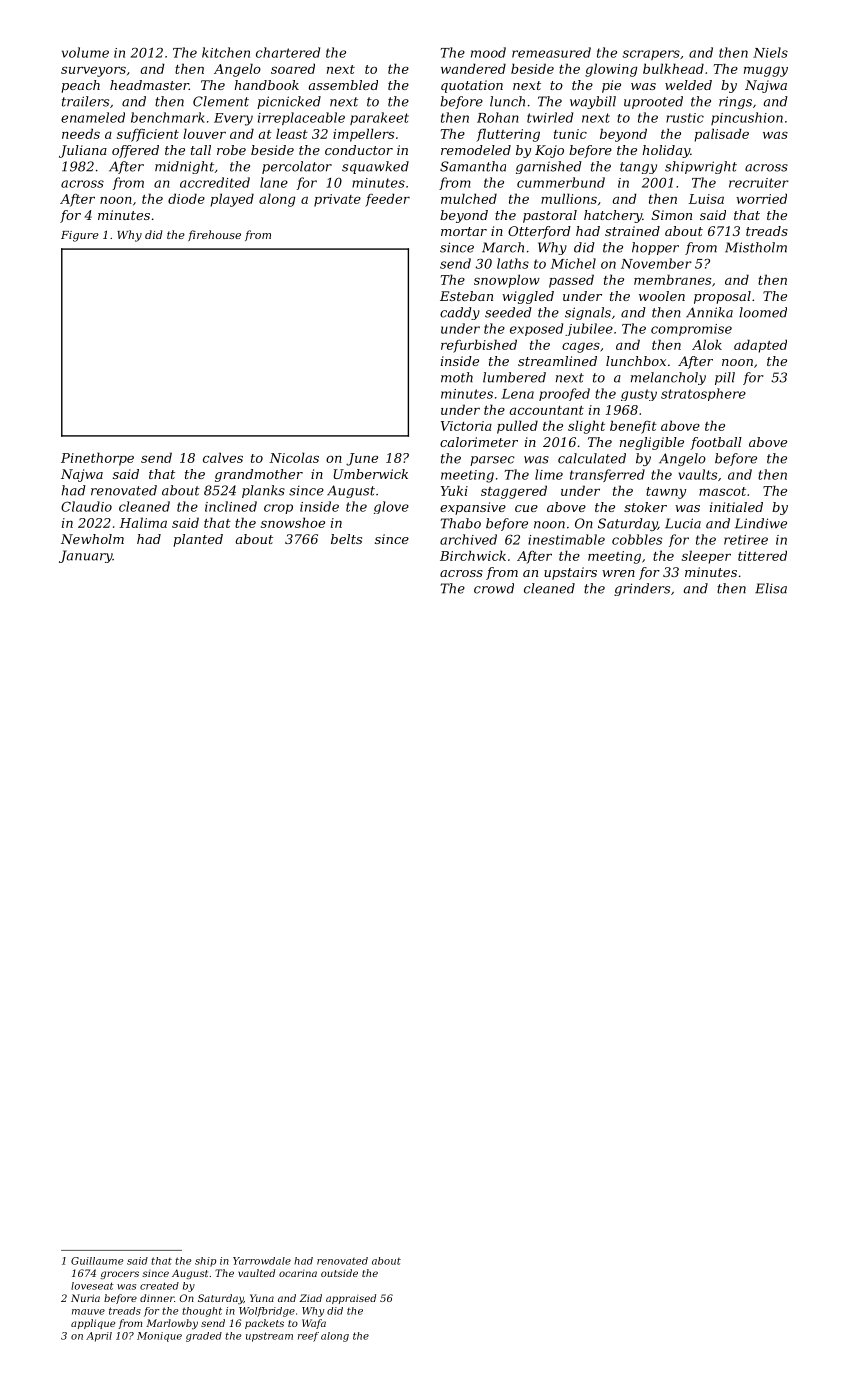  Describe the element at coordinates (214, 235) in the screenshot. I see `firehouse` at that location.
